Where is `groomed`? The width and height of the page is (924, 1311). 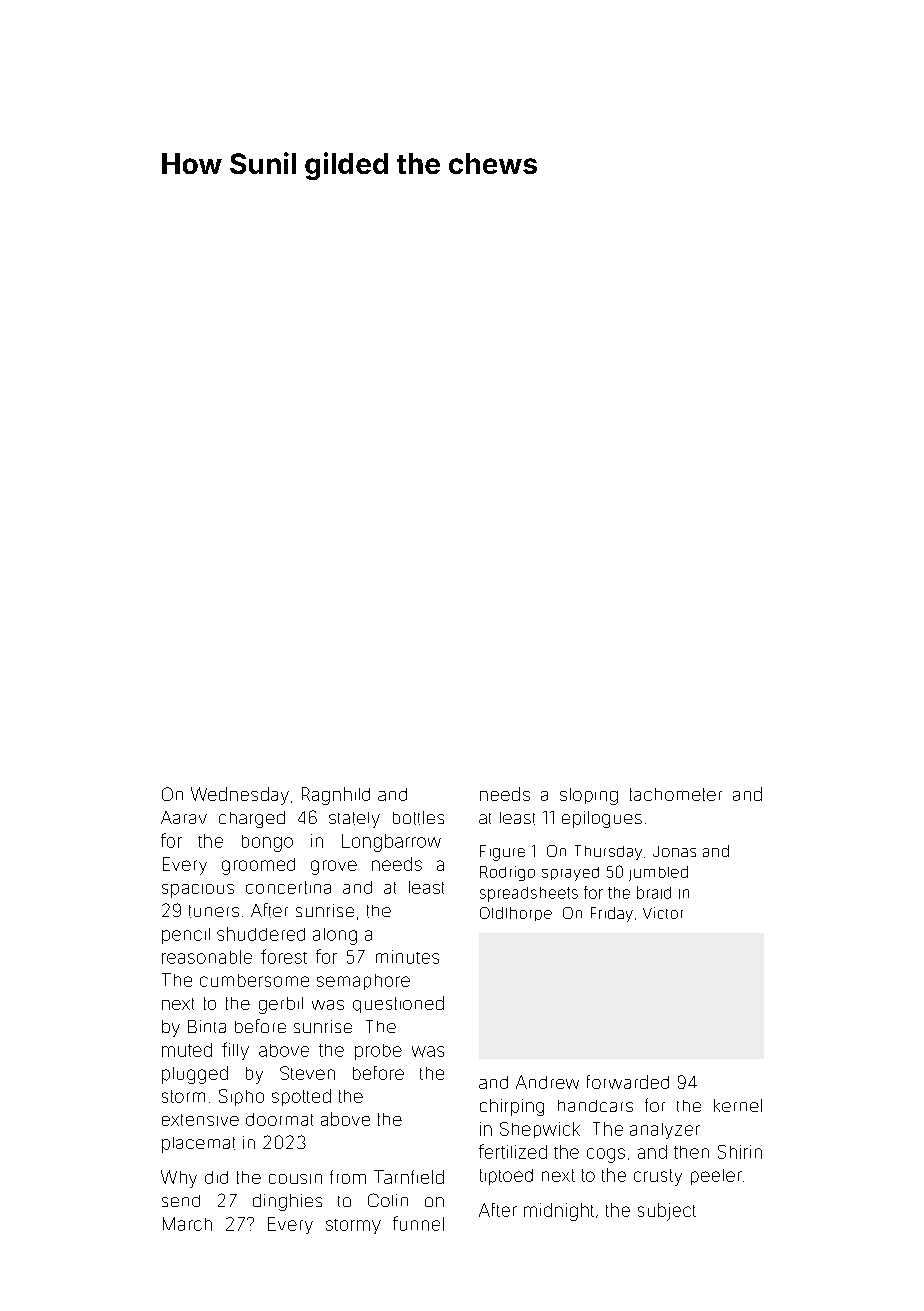 groomed is located at coordinates (258, 866).
